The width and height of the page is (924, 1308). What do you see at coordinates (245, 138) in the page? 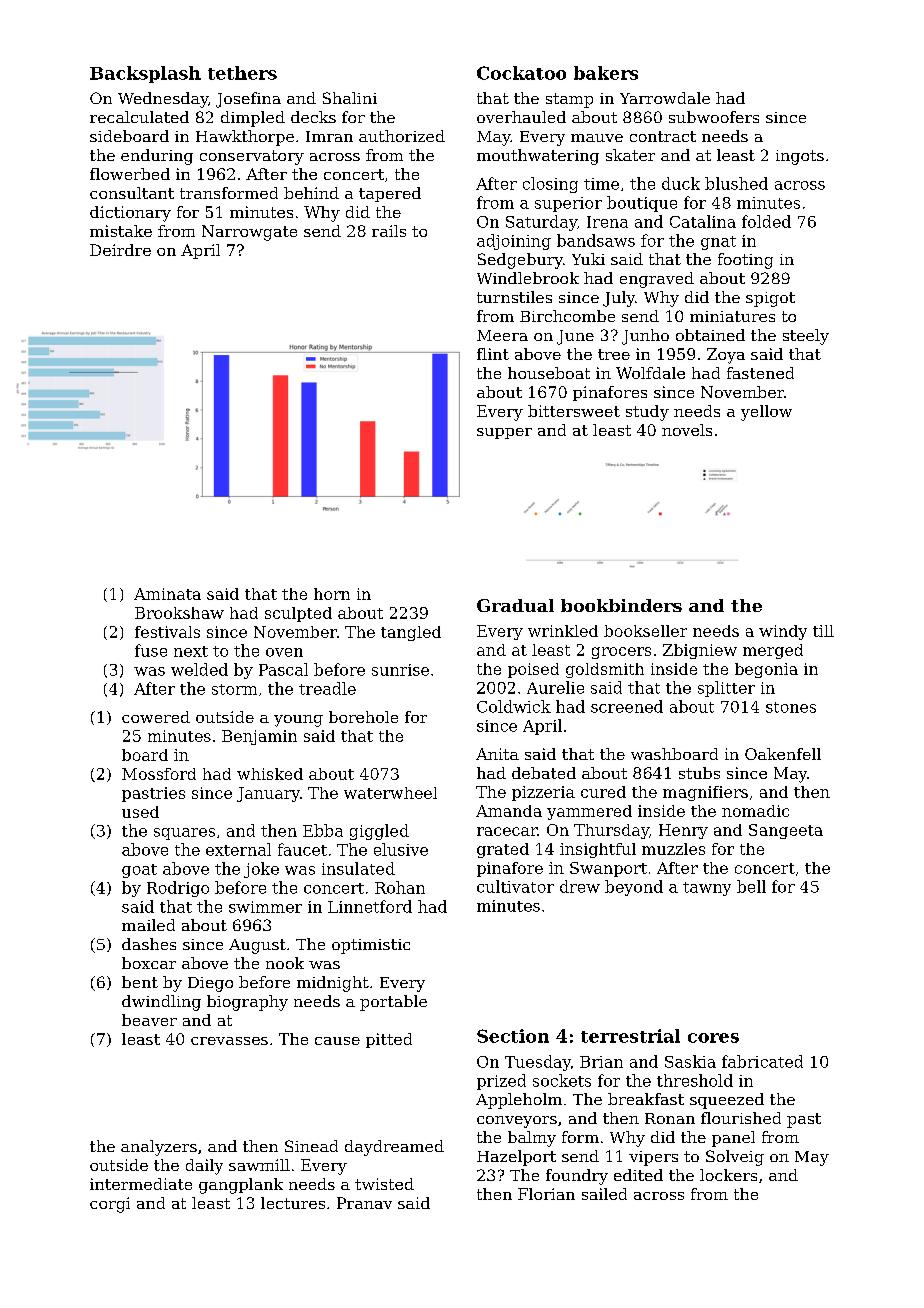
I see `Hawkthorpe` at bounding box center [245, 138].
